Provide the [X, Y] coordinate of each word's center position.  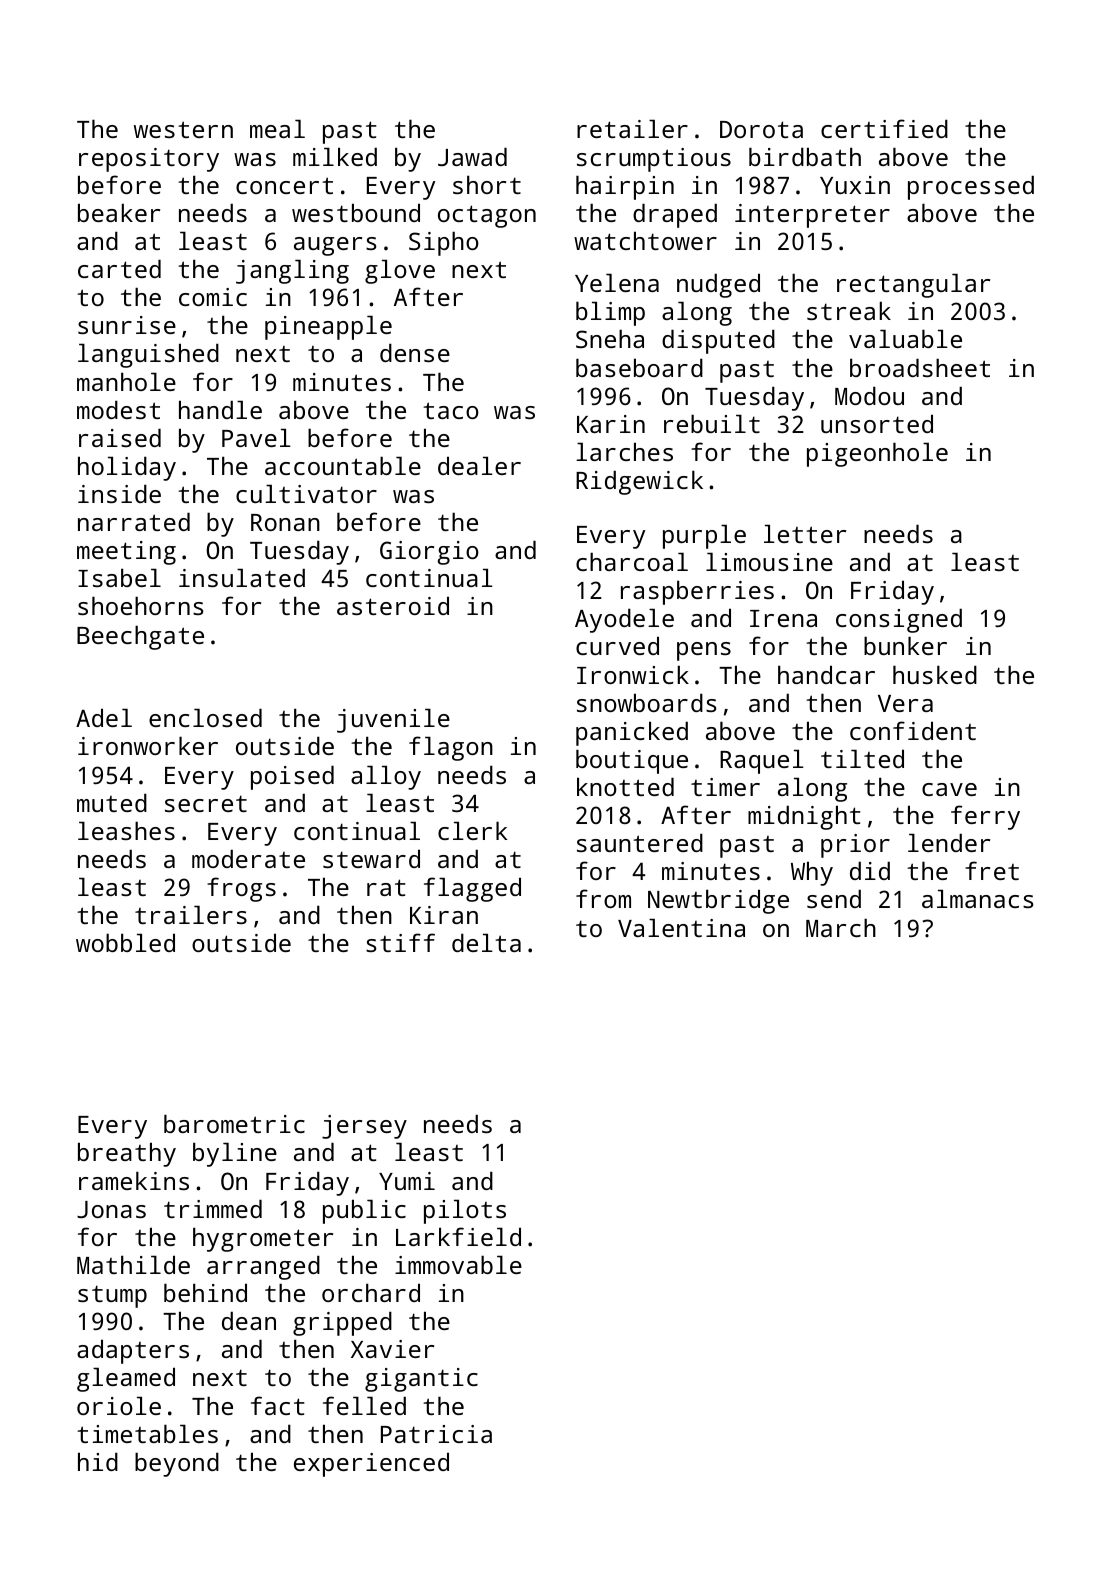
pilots [465, 1211]
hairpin [625, 187]
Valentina [681, 927]
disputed [718, 341]
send [834, 898]
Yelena [617, 282]
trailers [191, 914]
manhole [126, 381]
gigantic [421, 1380]
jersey [364, 1127]
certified [884, 128]
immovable [458, 1264]
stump [112, 1296]
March [841, 927]
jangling [292, 271]
